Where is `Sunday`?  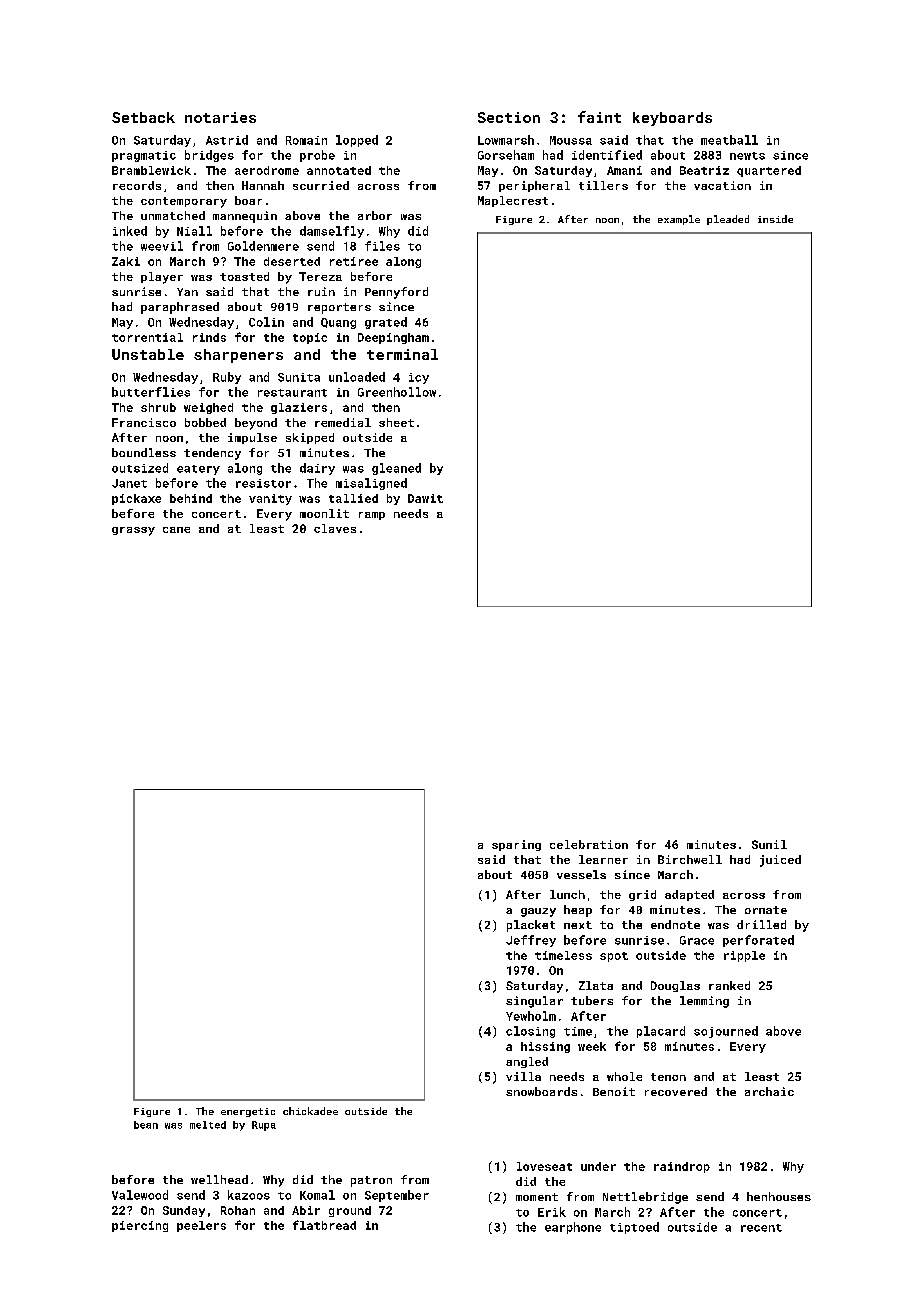
Sunday is located at coordinates (184, 1211).
